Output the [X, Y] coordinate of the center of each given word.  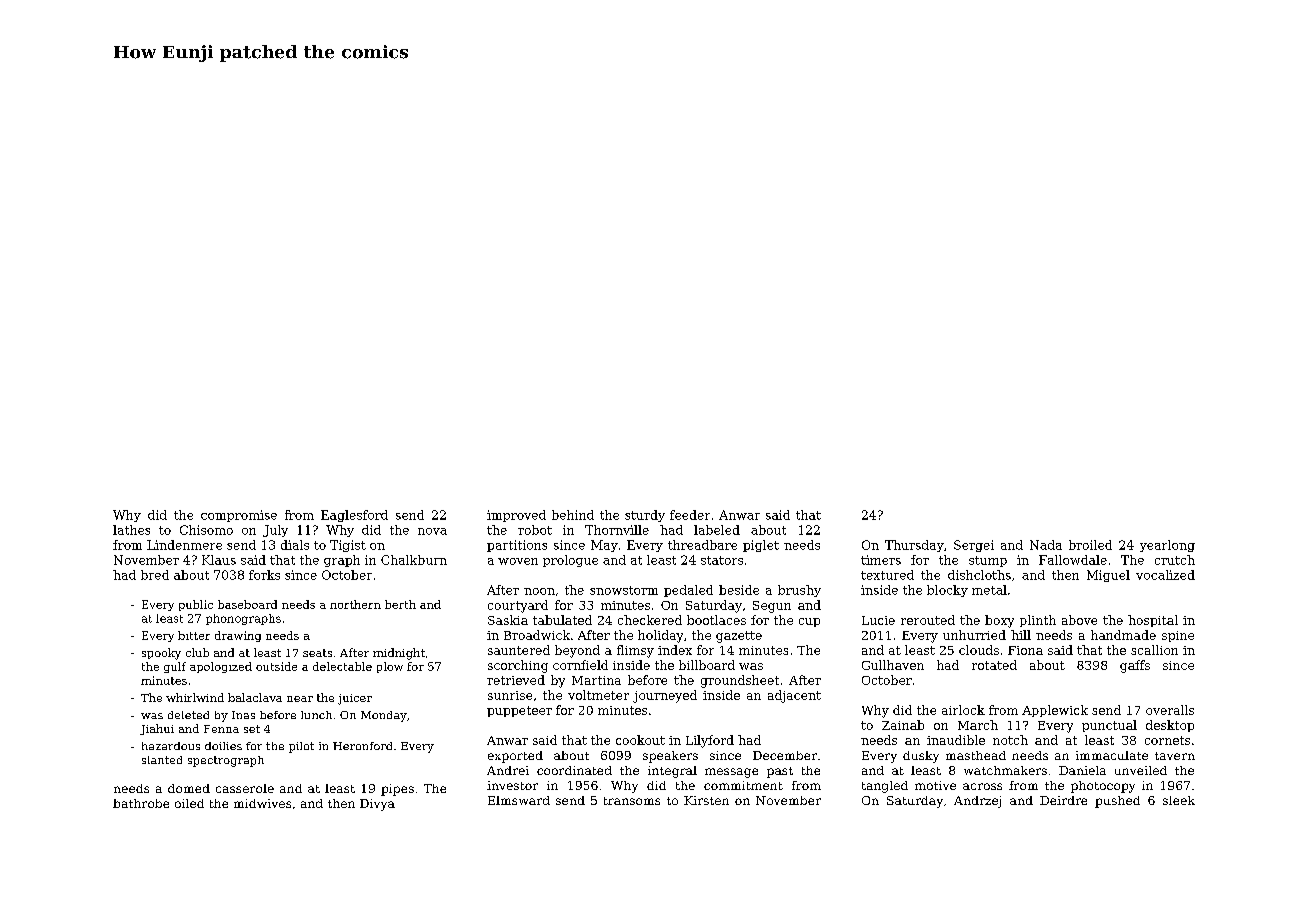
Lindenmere [184, 545]
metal [989, 590]
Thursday [914, 546]
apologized [221, 667]
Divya [377, 805]
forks [264, 575]
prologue [570, 561]
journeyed [665, 696]
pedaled [688, 591]
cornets [1167, 740]
